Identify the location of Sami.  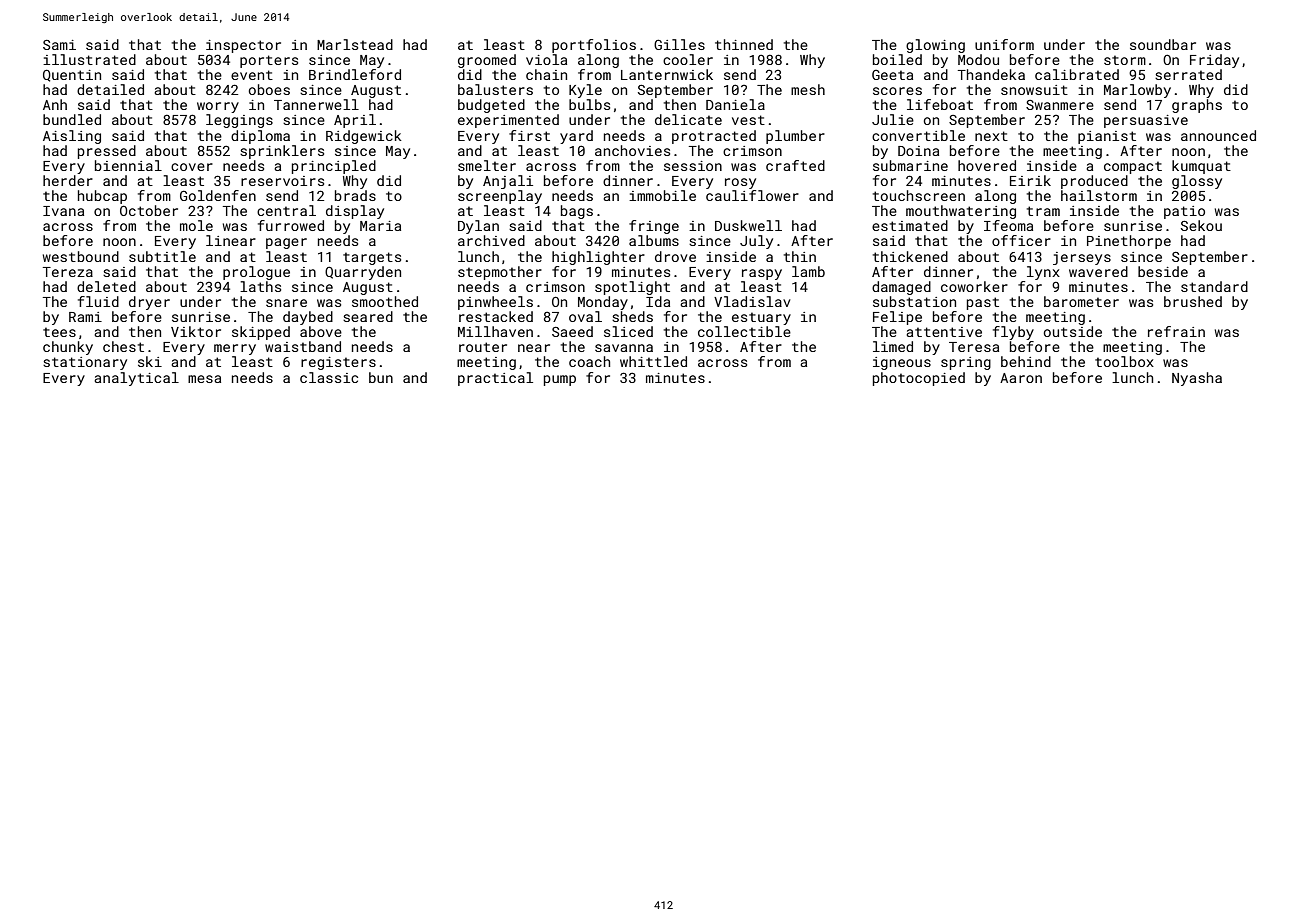
(59, 45).
